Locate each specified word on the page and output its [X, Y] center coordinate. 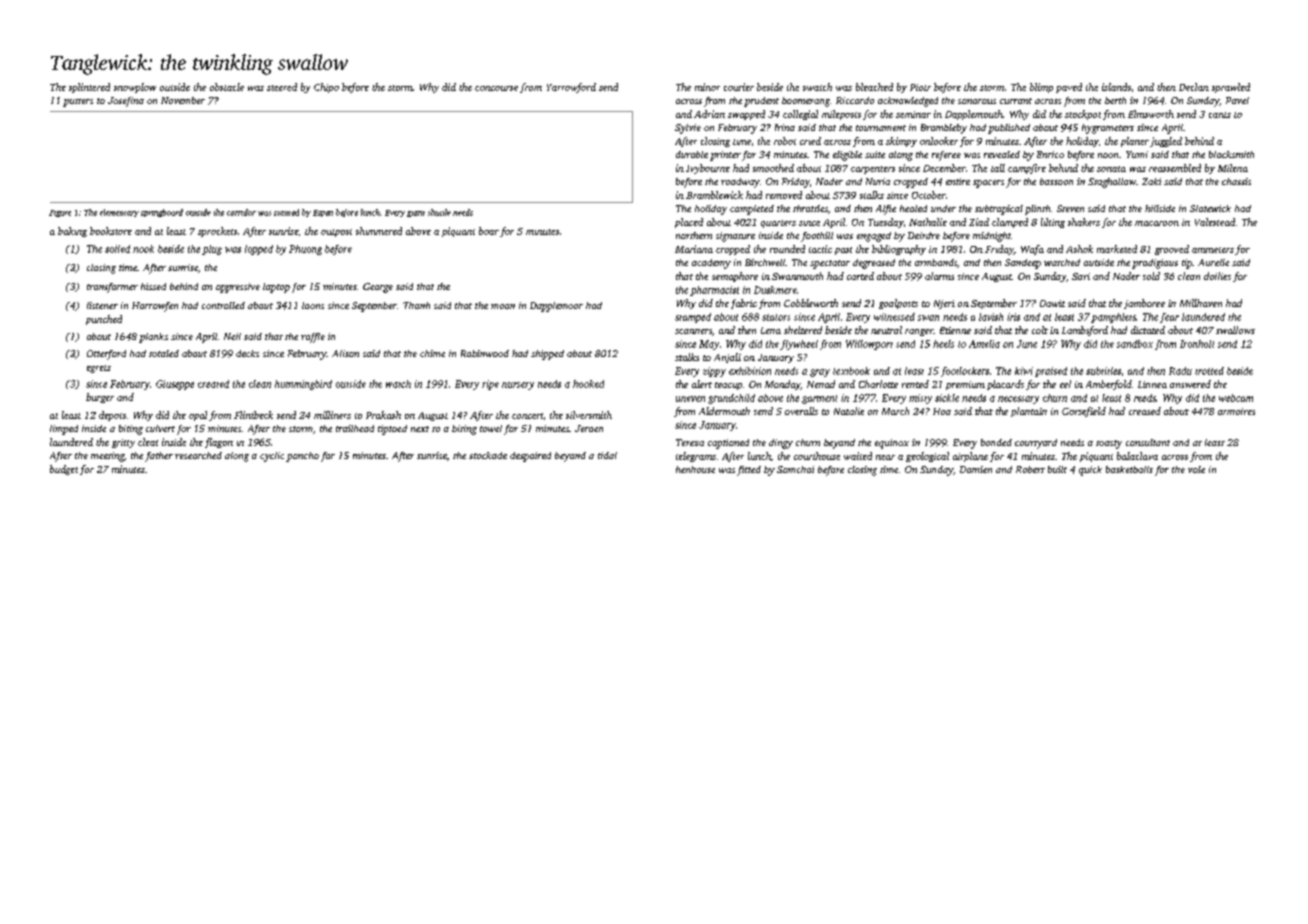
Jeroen [589, 428]
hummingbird [303, 385]
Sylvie [688, 129]
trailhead [355, 428]
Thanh [416, 305]
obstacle [227, 87]
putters [78, 103]
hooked [588, 384]
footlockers [965, 372]
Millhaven [1201, 303]
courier [739, 87]
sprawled [1231, 88]
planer [1135, 142]
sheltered [803, 330]
